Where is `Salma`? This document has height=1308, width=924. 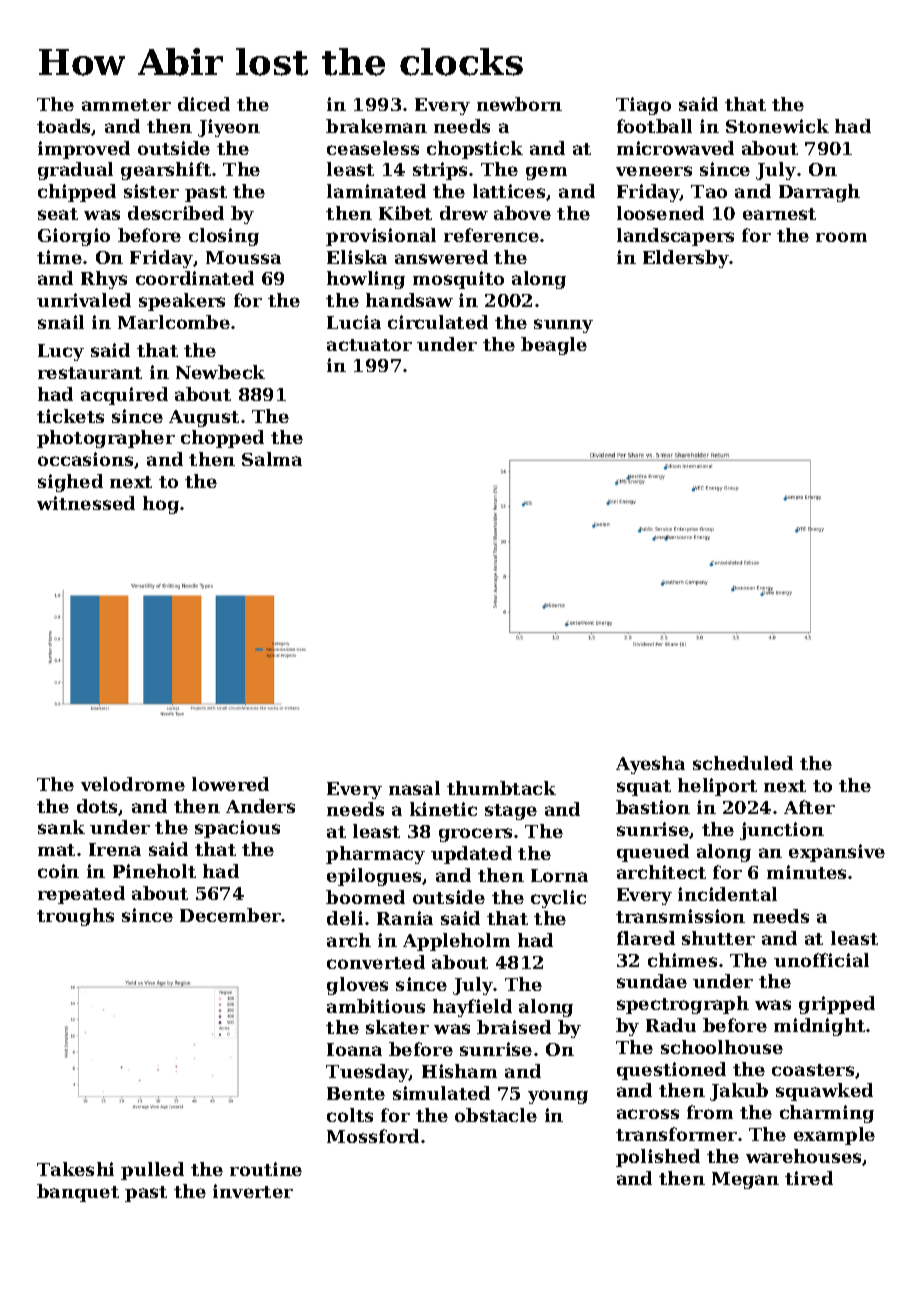
Salma is located at coordinates (272, 459).
